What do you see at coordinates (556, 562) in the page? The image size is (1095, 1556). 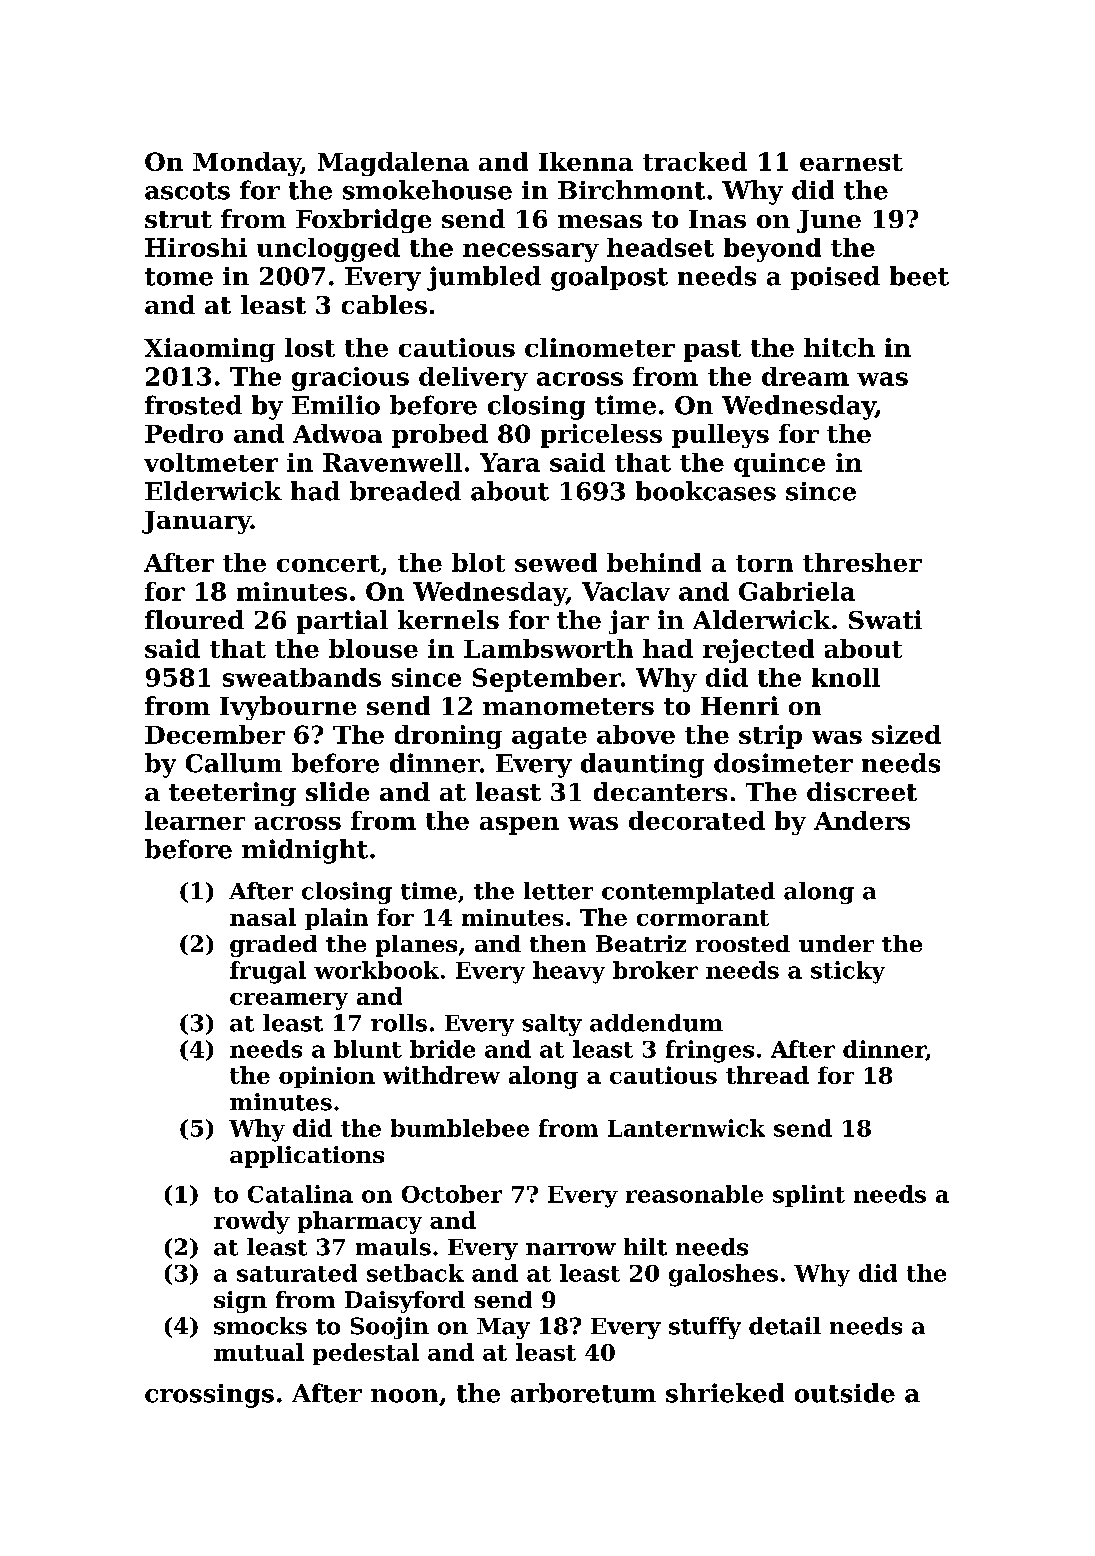 I see `sewed` at bounding box center [556, 562].
